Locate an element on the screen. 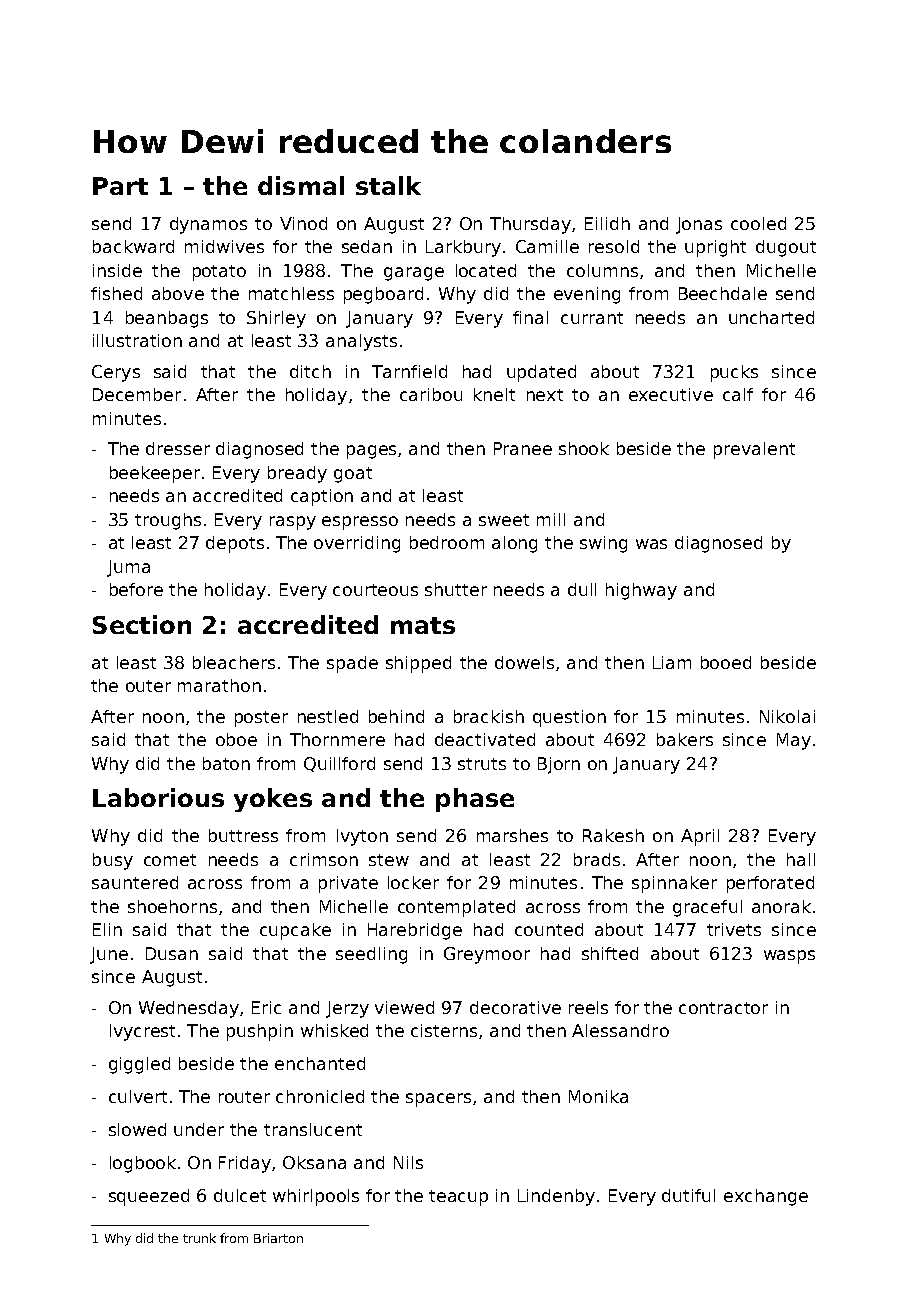  whirlpools is located at coordinates (316, 1197).
